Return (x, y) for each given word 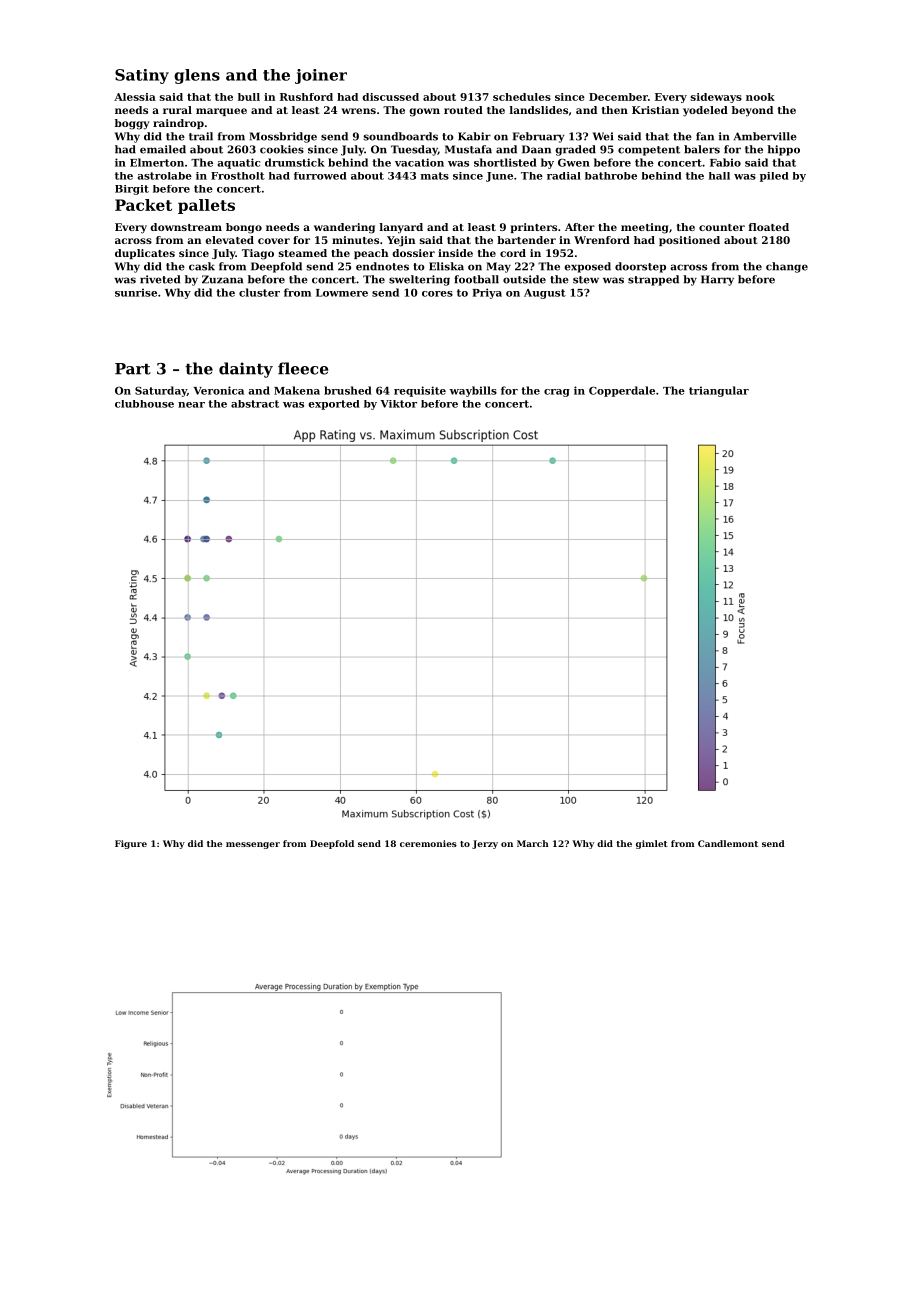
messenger (253, 845)
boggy (132, 124)
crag (557, 393)
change (787, 267)
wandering (344, 228)
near (191, 405)
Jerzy (485, 844)
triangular (719, 391)
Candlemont (728, 843)
